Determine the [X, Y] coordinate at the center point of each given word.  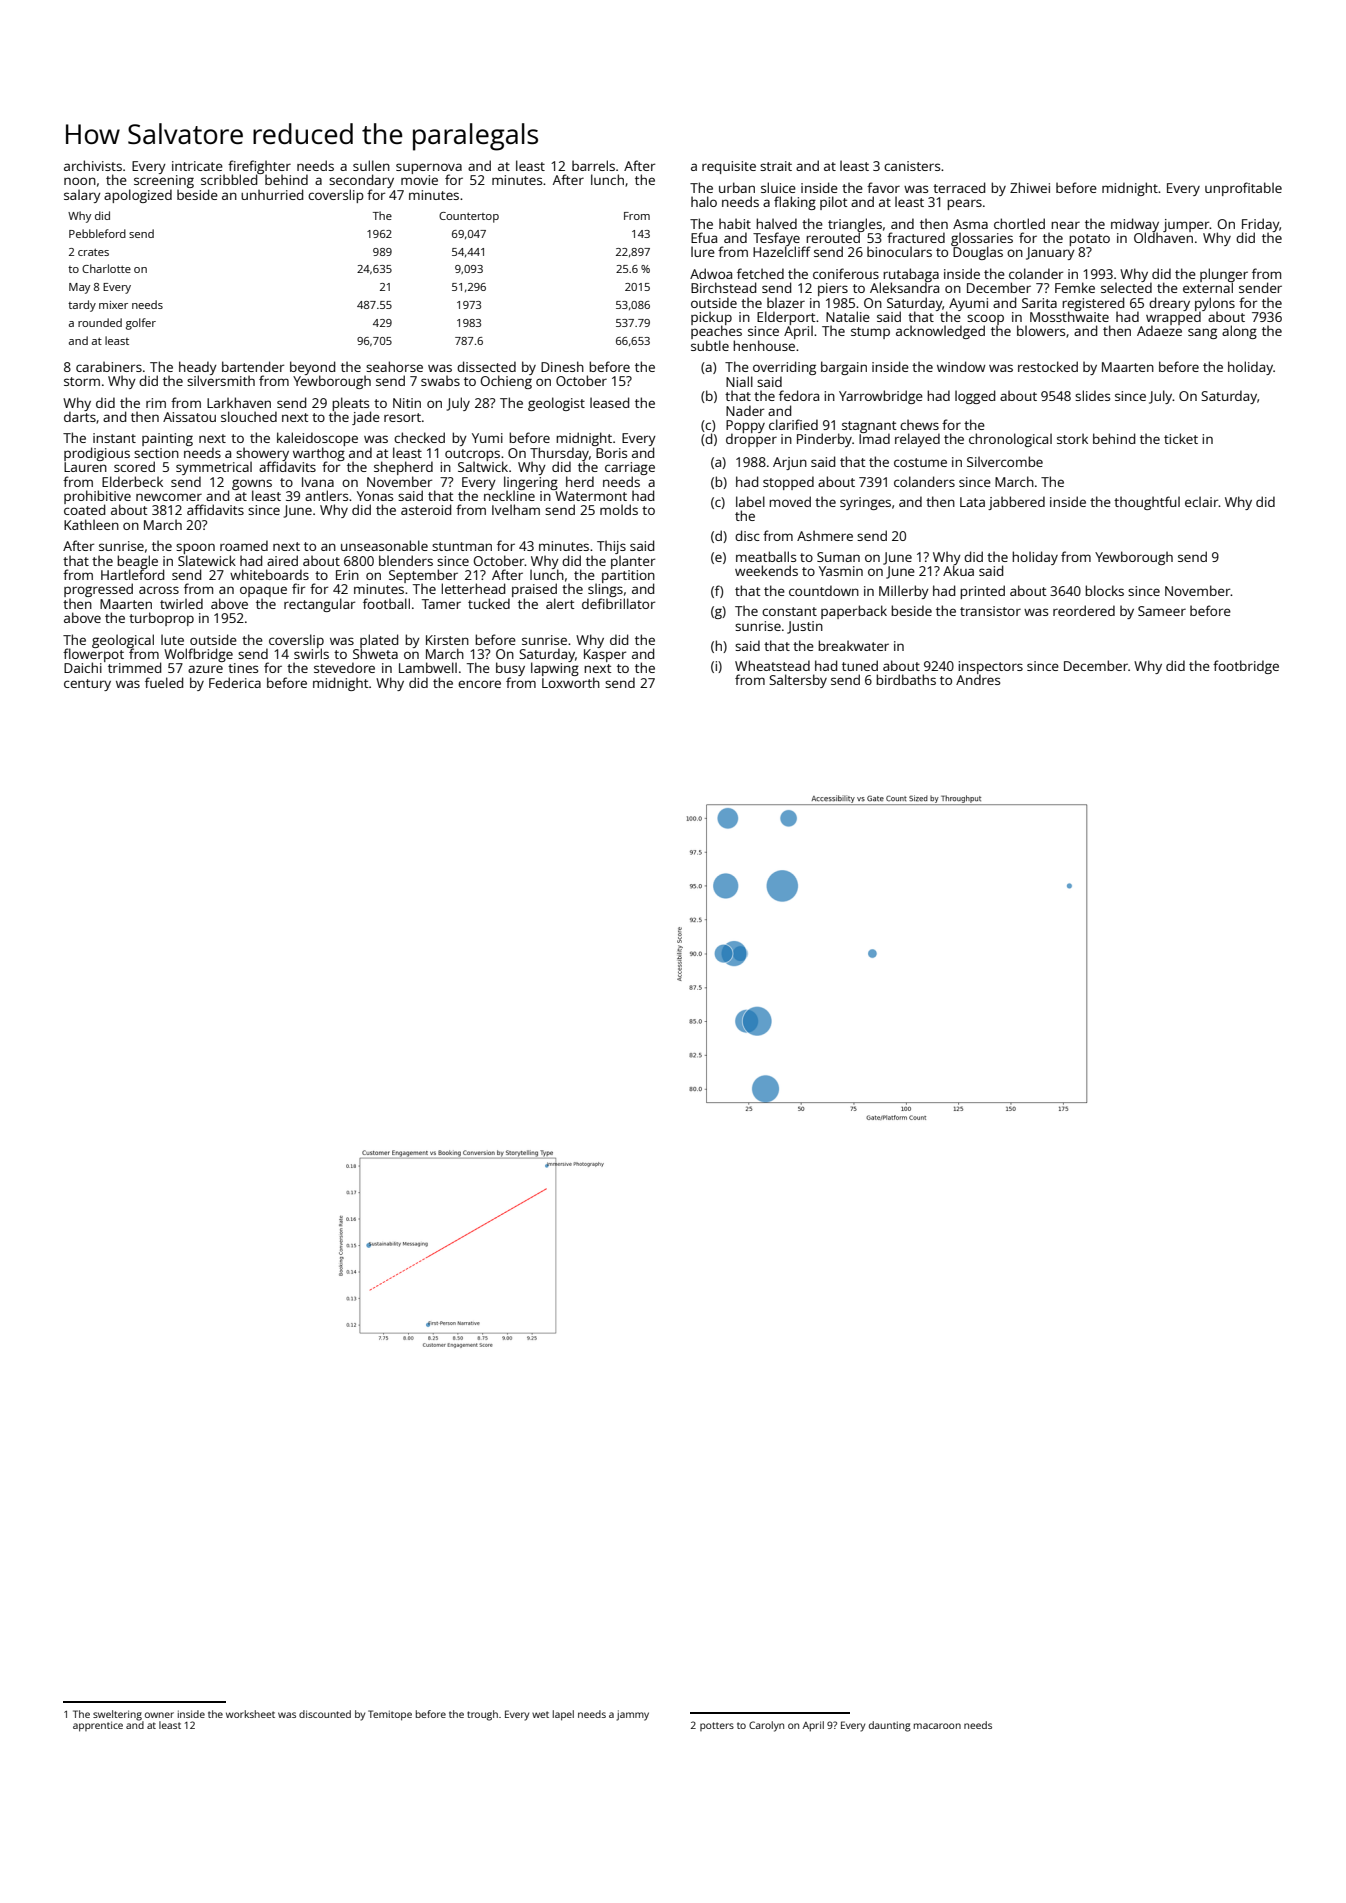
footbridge [1246, 667]
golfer [141, 324]
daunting [890, 1726]
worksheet [250, 1714]
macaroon [937, 1726]
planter [633, 562]
